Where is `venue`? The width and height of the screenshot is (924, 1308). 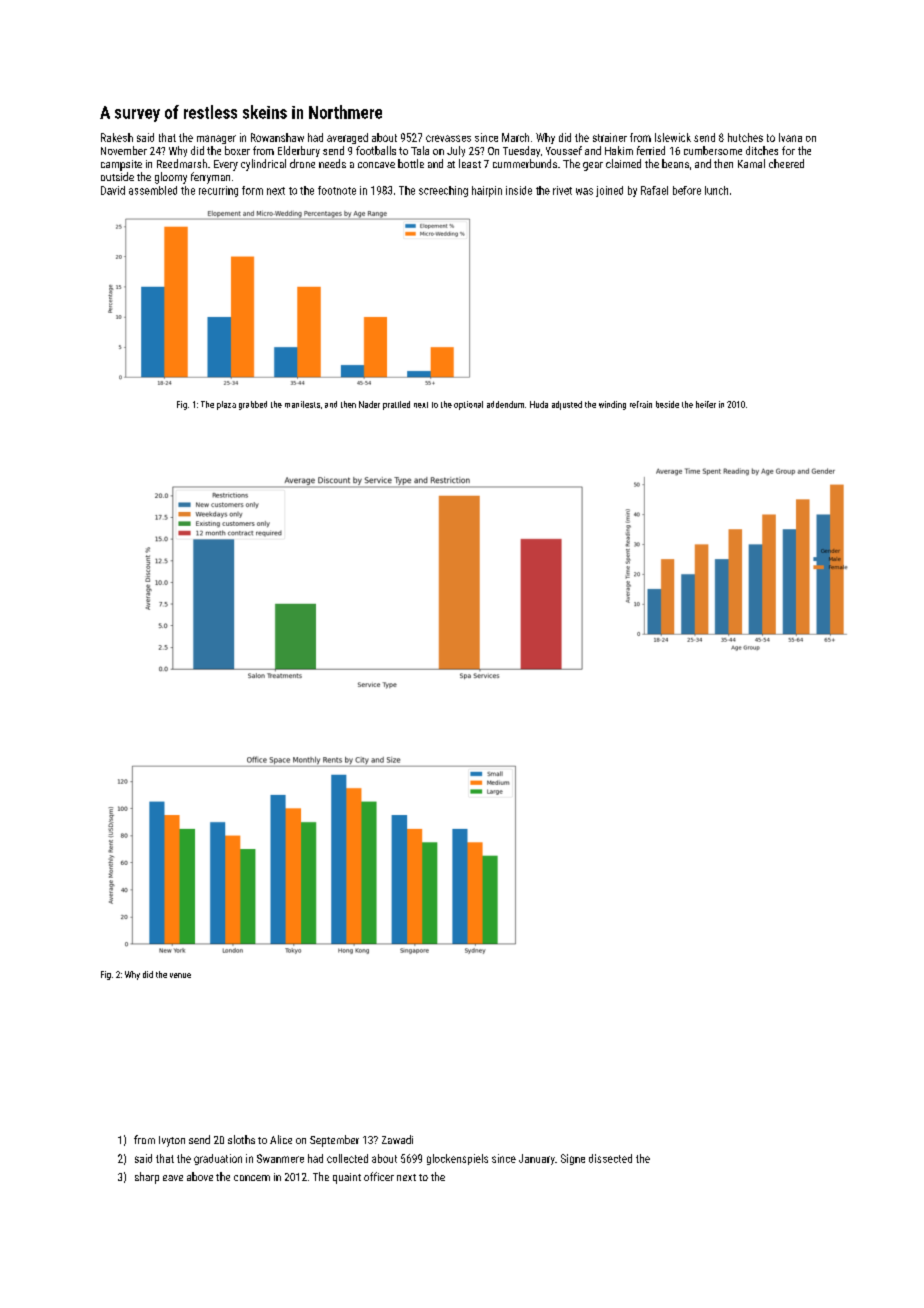 venue is located at coordinates (180, 975).
